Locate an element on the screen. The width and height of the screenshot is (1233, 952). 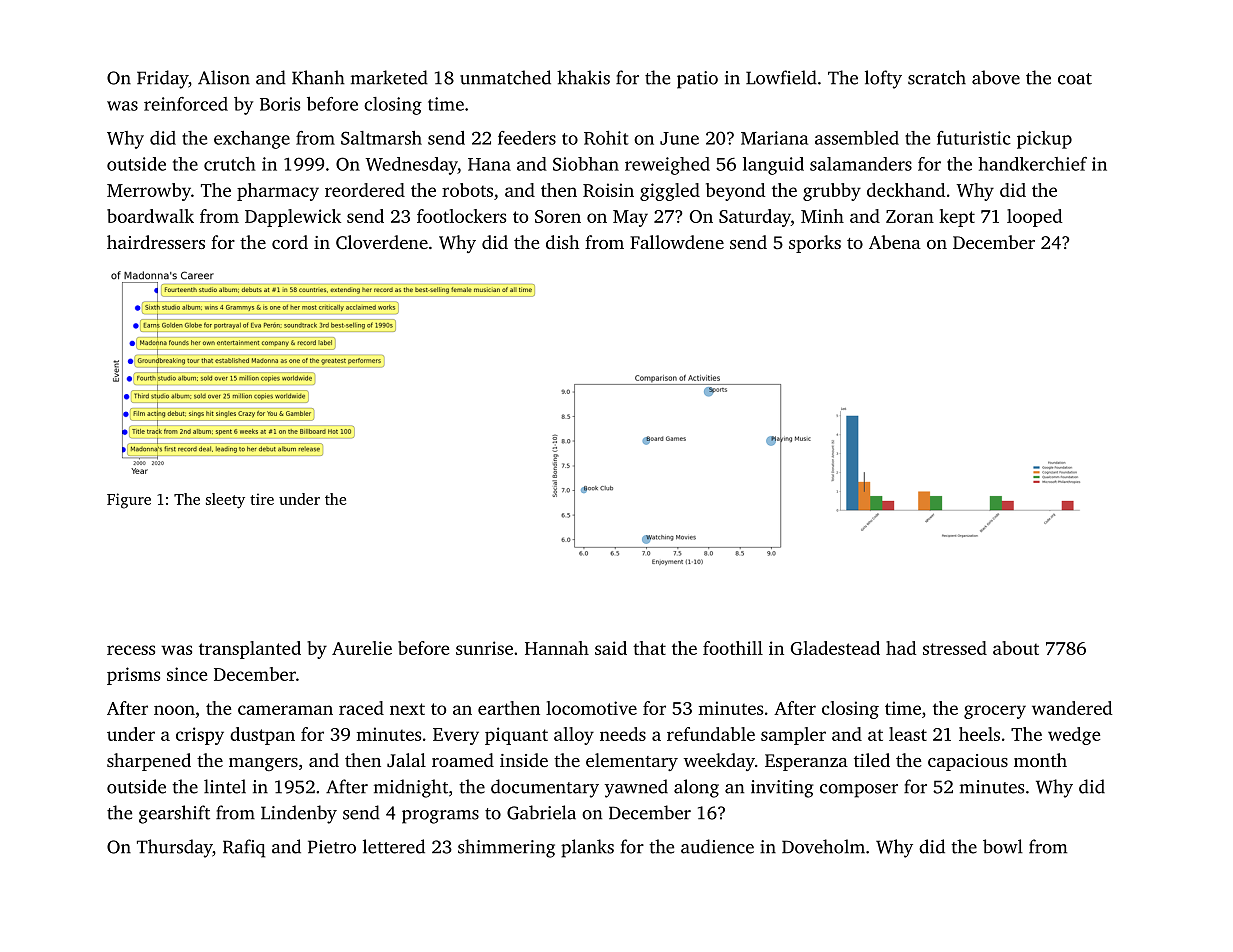
locomotive is located at coordinates (591, 708).
